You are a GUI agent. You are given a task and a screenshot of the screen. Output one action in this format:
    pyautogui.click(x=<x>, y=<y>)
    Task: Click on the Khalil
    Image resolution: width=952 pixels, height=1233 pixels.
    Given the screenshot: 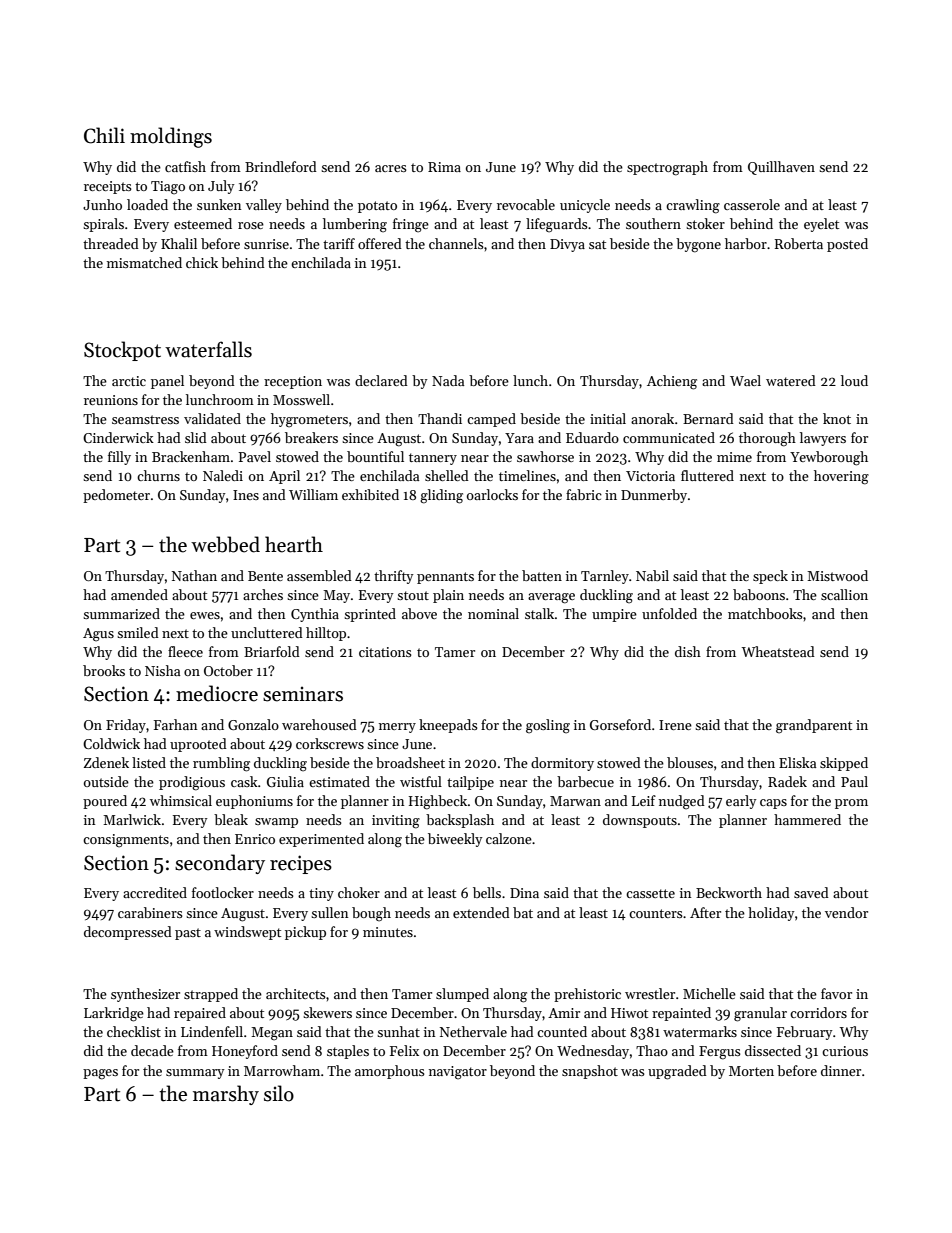 What is the action you would take?
    pyautogui.click(x=179, y=243)
